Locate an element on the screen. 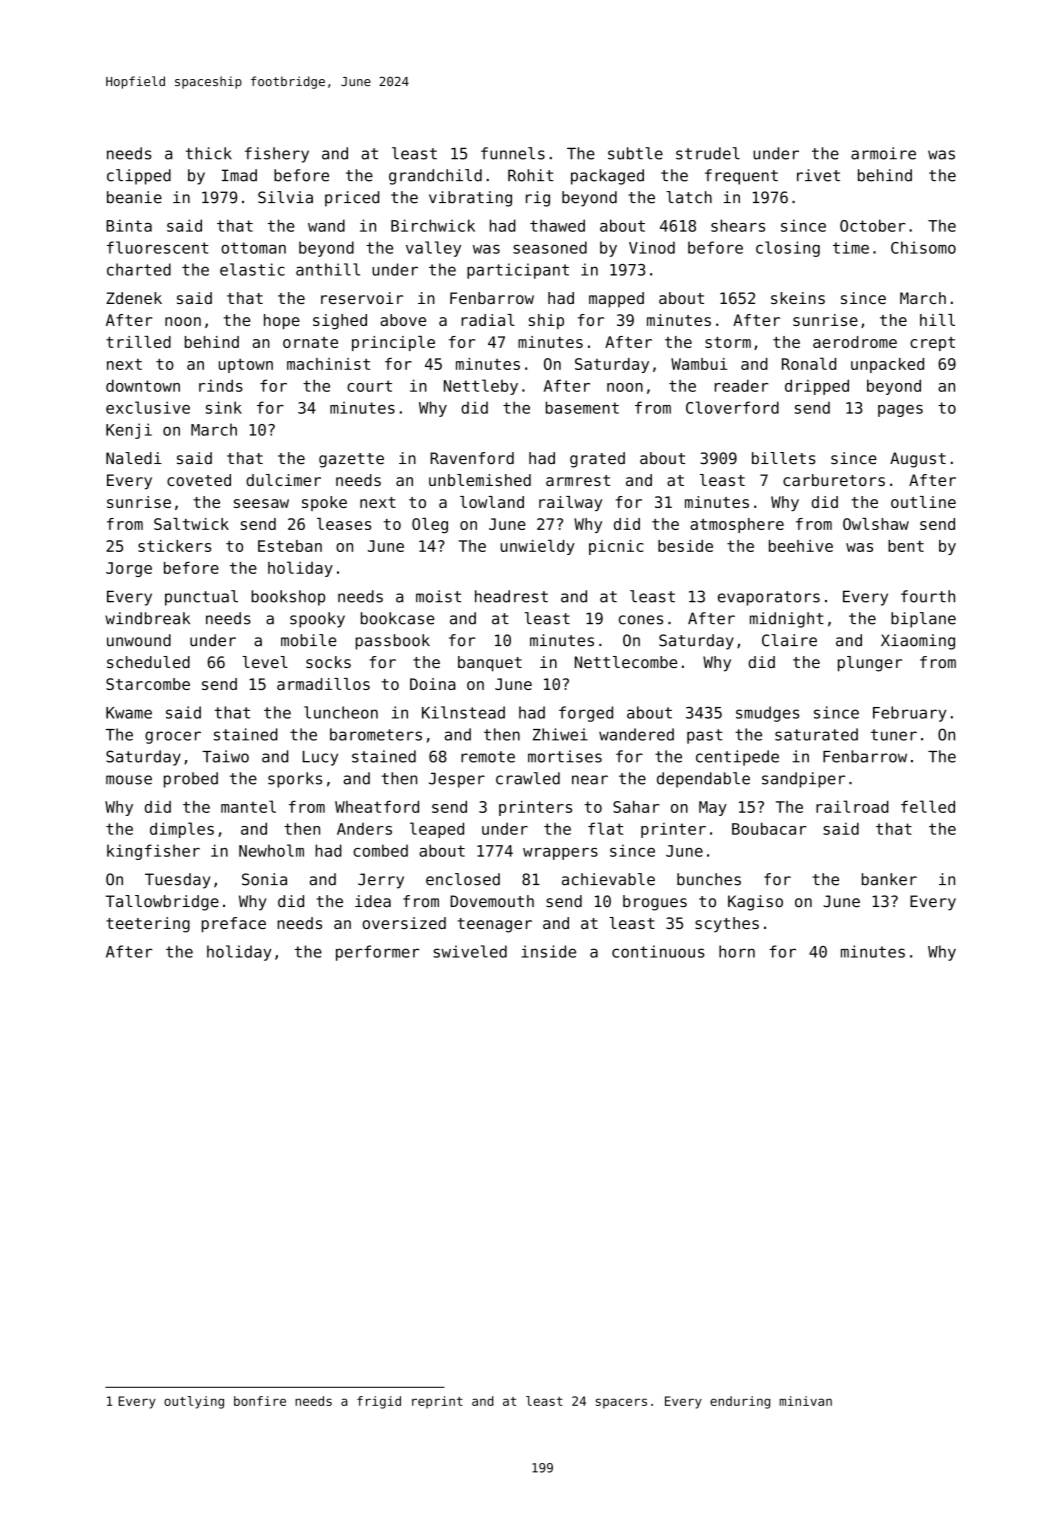 This screenshot has width=1062, height=1539. funnels is located at coordinates (513, 153).
